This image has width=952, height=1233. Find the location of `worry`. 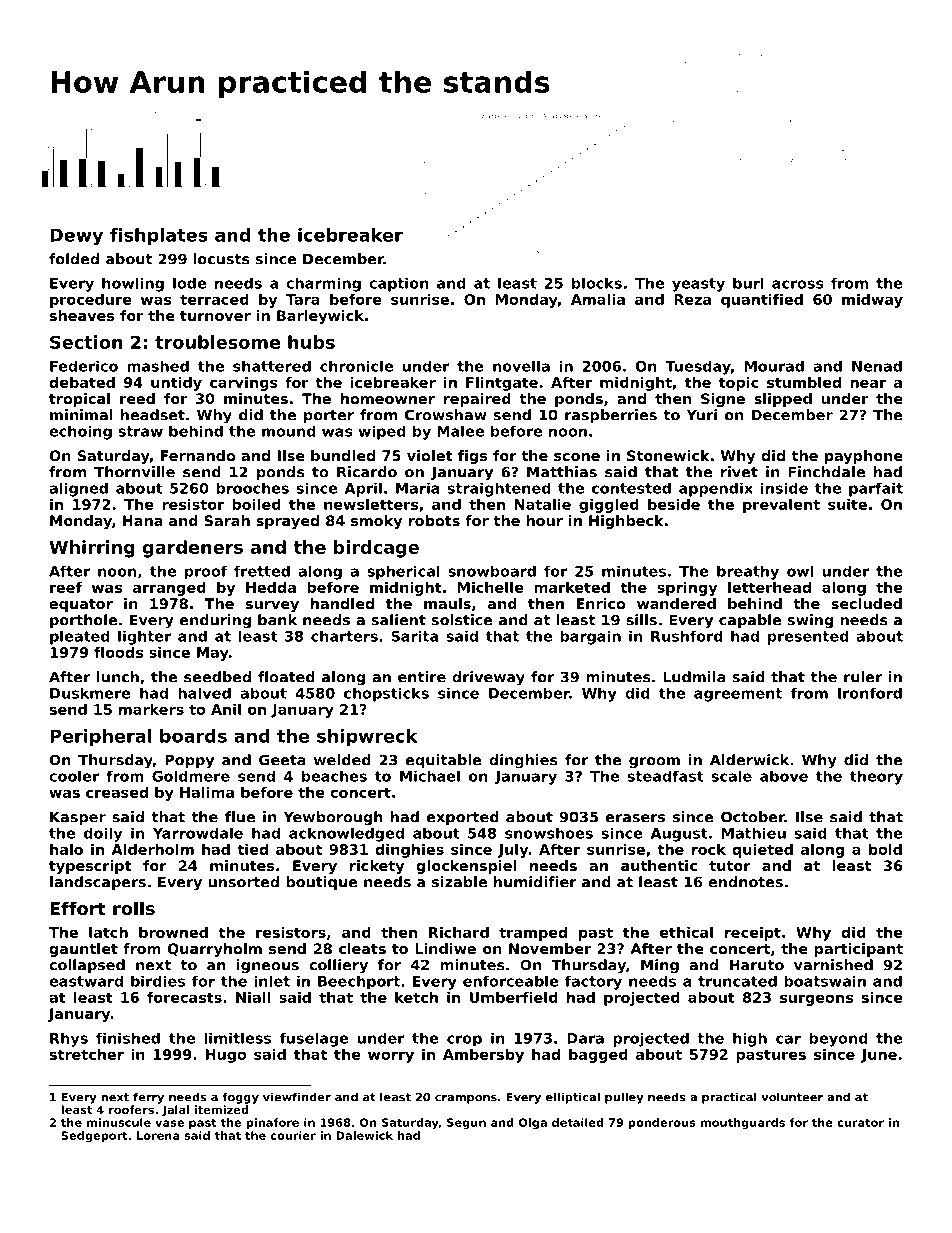

worry is located at coordinates (391, 1057).
